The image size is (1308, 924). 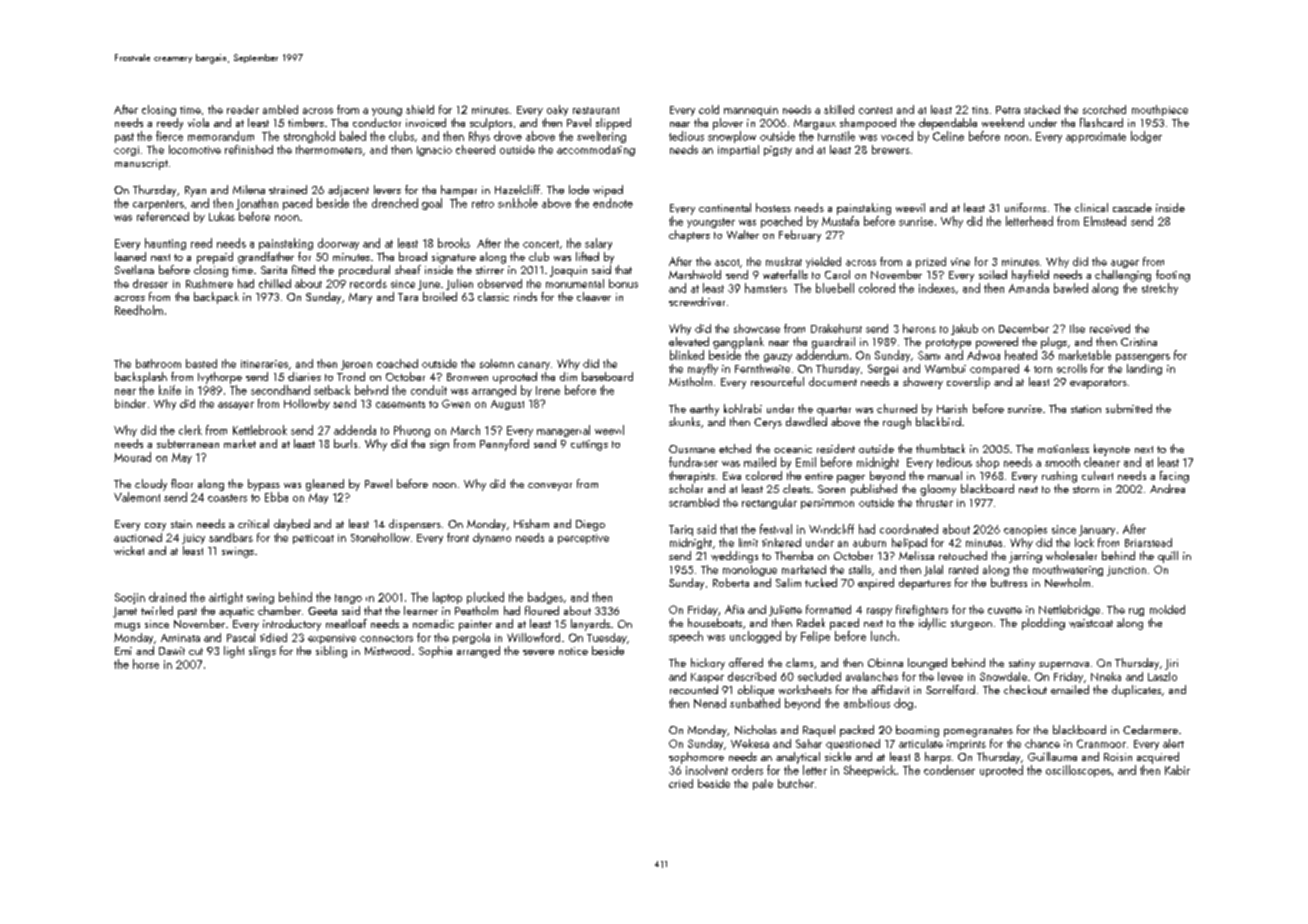 What do you see at coordinates (693, 462) in the page?
I see `fundraiser` at bounding box center [693, 462].
